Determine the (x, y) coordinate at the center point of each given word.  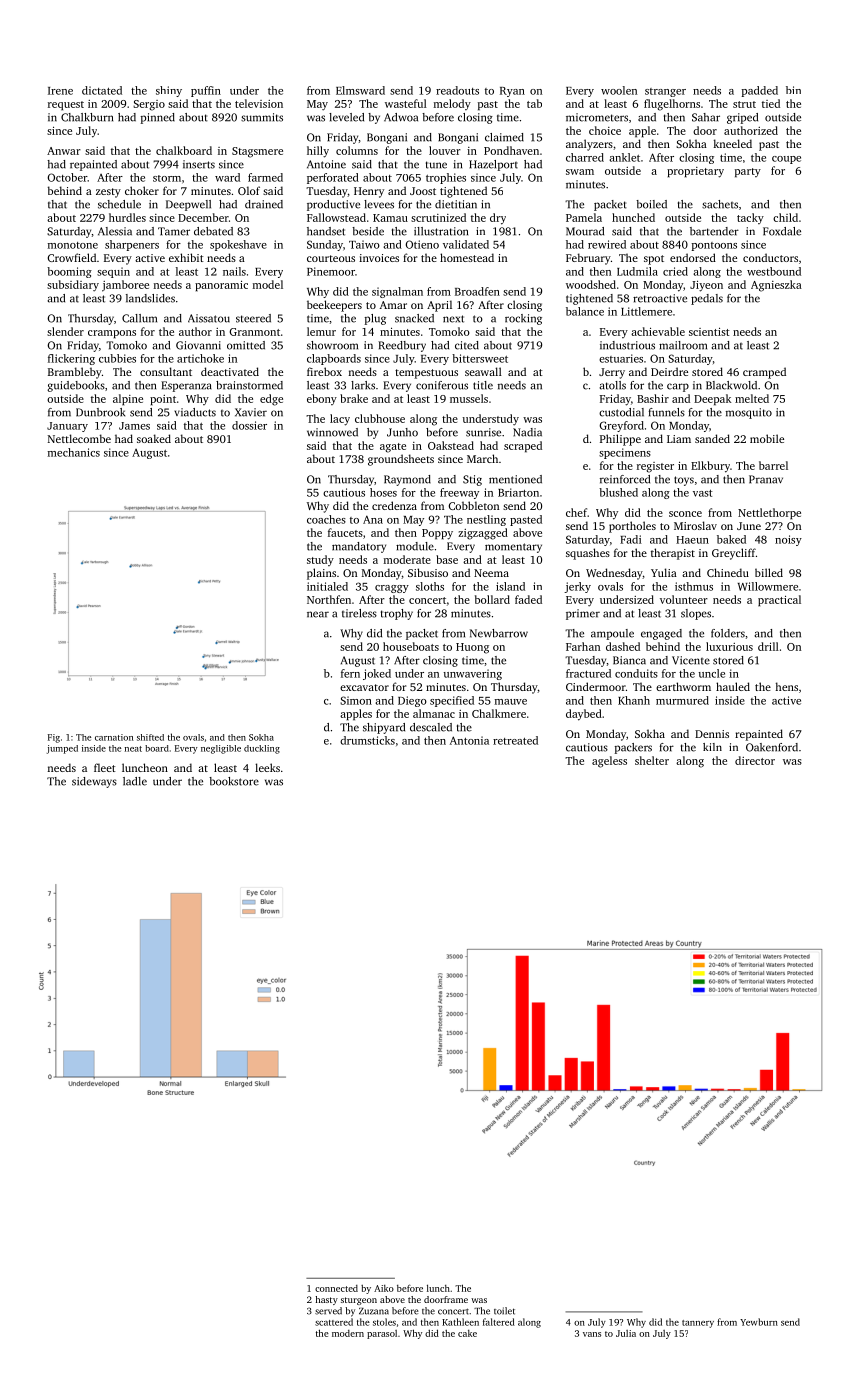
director (755, 760)
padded (760, 91)
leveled (346, 117)
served (328, 1311)
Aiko (384, 1288)
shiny (169, 91)
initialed (327, 586)
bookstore (234, 781)
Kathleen (460, 1322)
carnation (114, 737)
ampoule (612, 634)
